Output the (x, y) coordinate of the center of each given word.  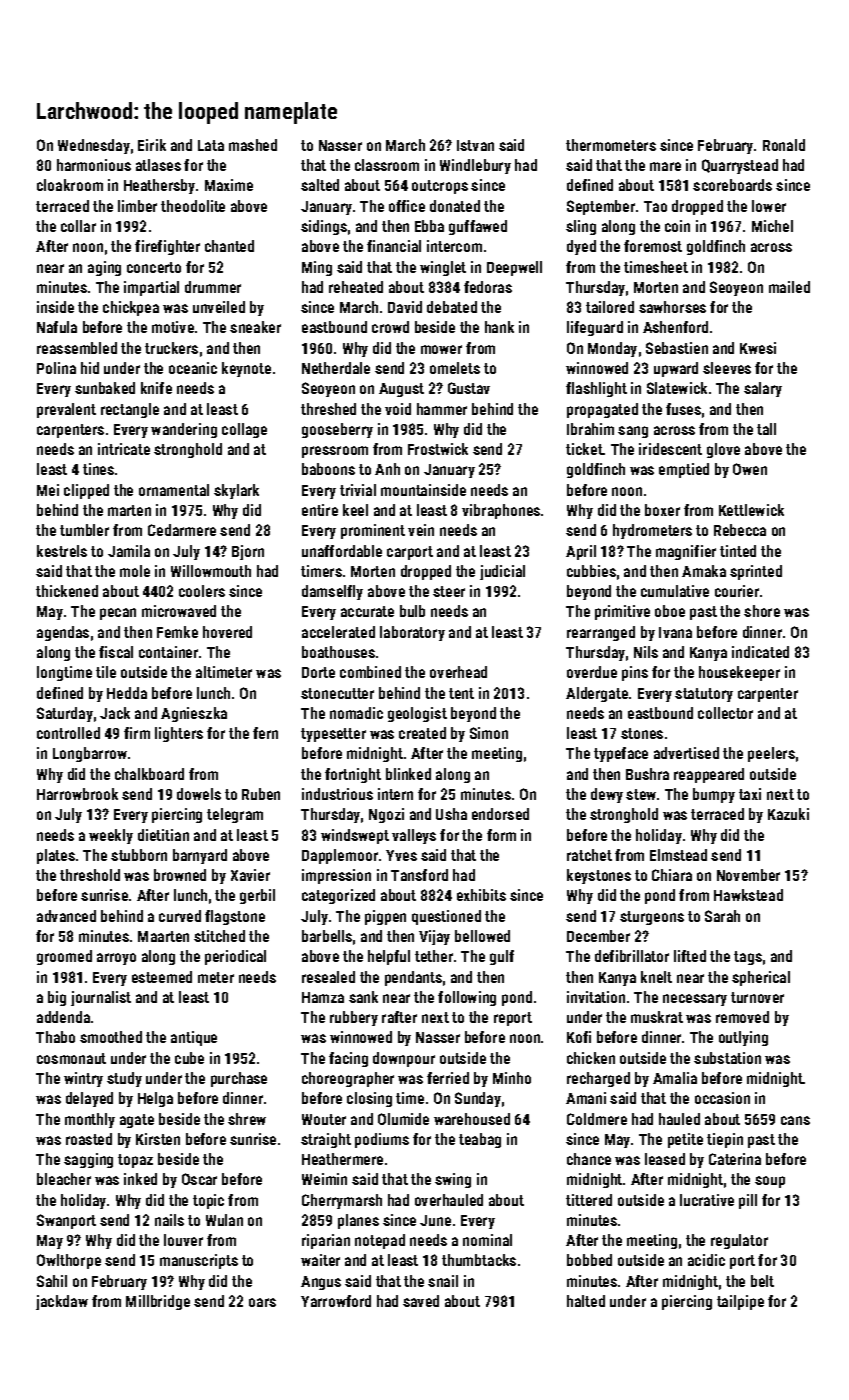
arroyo (116, 959)
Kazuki (788, 814)
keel (355, 510)
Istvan (475, 145)
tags (748, 958)
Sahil (52, 1281)
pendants (413, 978)
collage (244, 430)
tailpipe (740, 1302)
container (168, 652)
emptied (684, 470)
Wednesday (94, 146)
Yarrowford (336, 1301)
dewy (607, 795)
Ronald (784, 145)
